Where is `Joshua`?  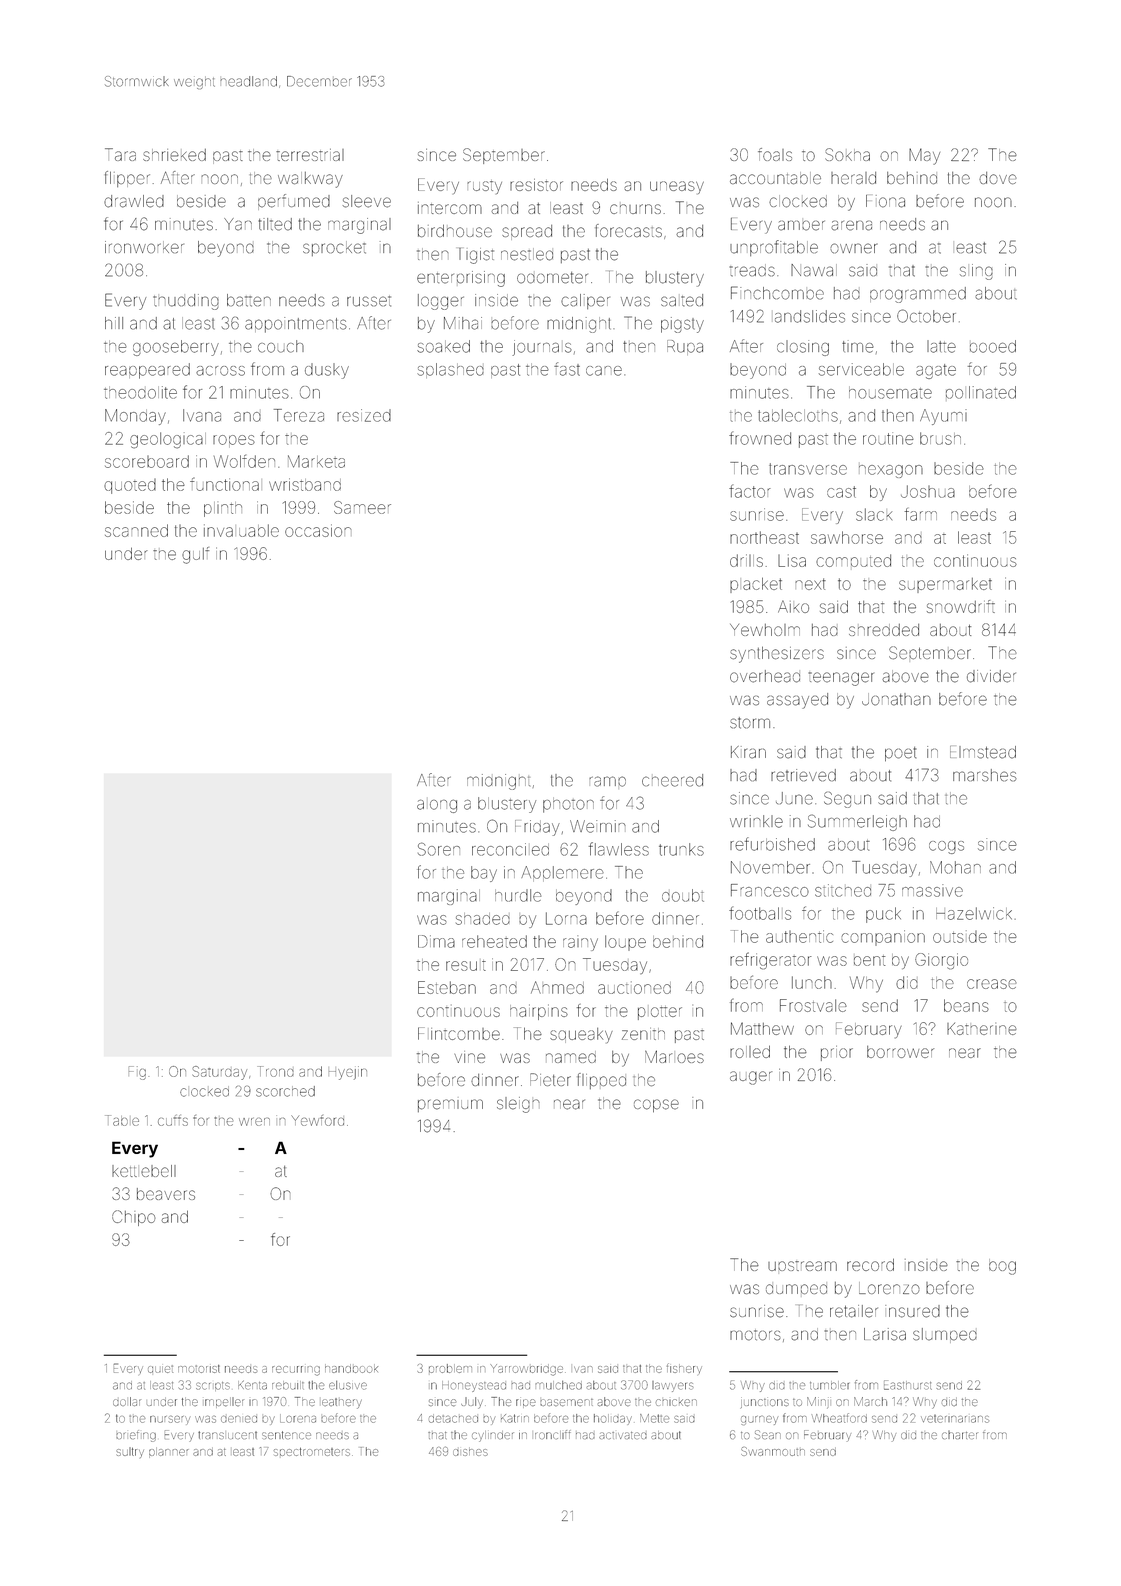
Joshua is located at coordinates (928, 491).
